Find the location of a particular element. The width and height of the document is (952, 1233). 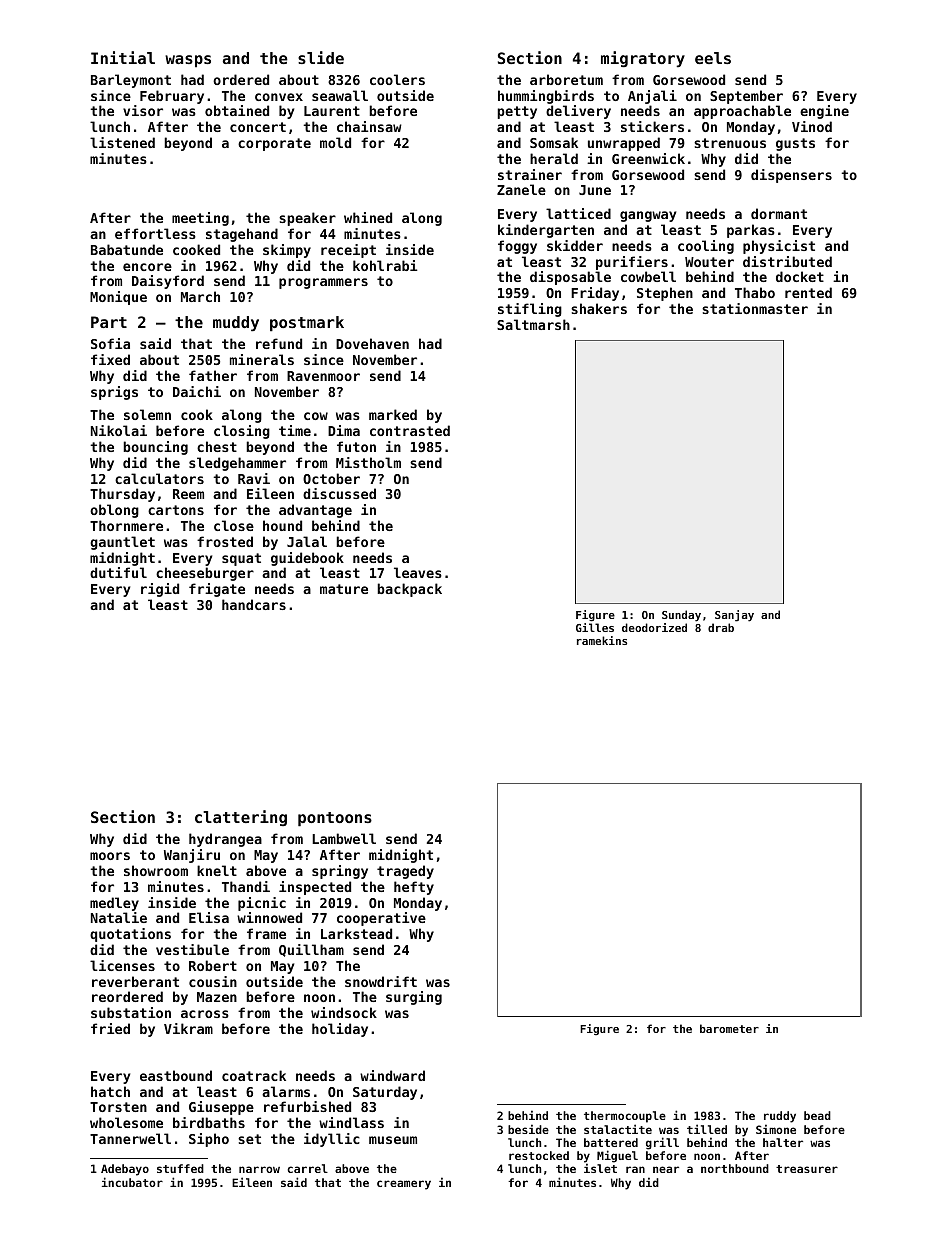

barometer is located at coordinates (729, 1028).
